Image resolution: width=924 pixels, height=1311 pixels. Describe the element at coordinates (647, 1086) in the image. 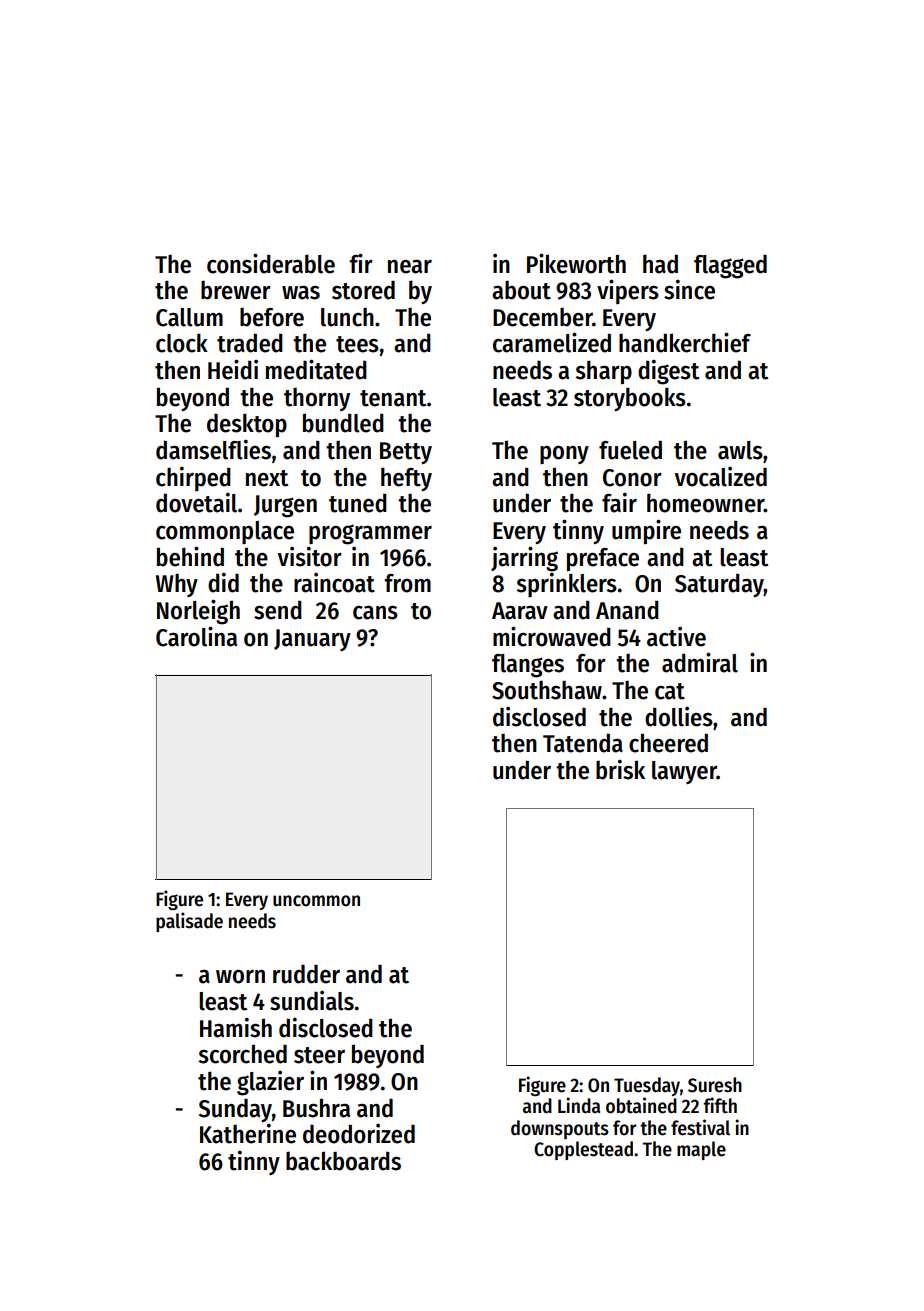

I see `Tuesday` at that location.
